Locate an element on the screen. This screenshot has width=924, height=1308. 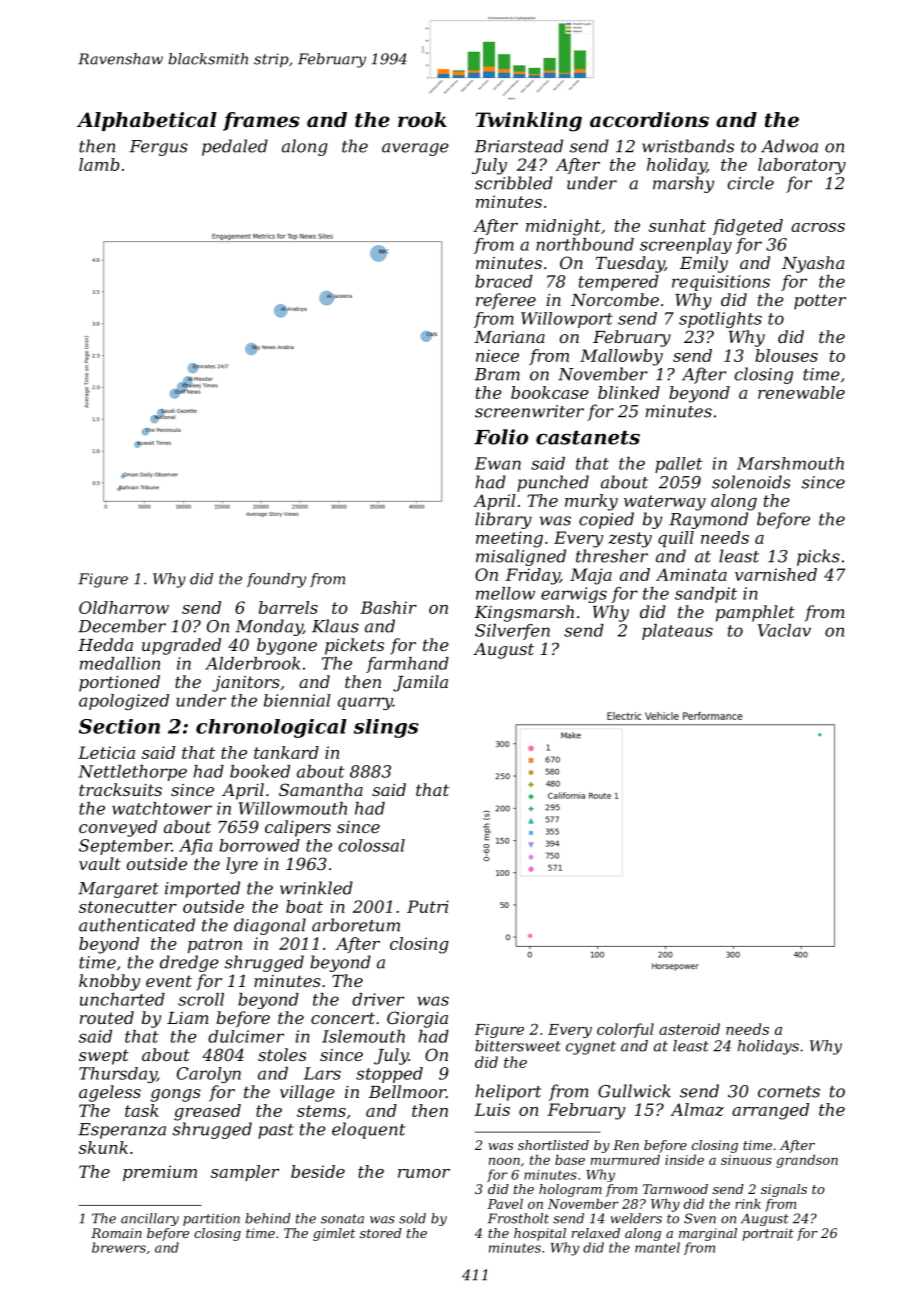
referee is located at coordinates (506, 301).
